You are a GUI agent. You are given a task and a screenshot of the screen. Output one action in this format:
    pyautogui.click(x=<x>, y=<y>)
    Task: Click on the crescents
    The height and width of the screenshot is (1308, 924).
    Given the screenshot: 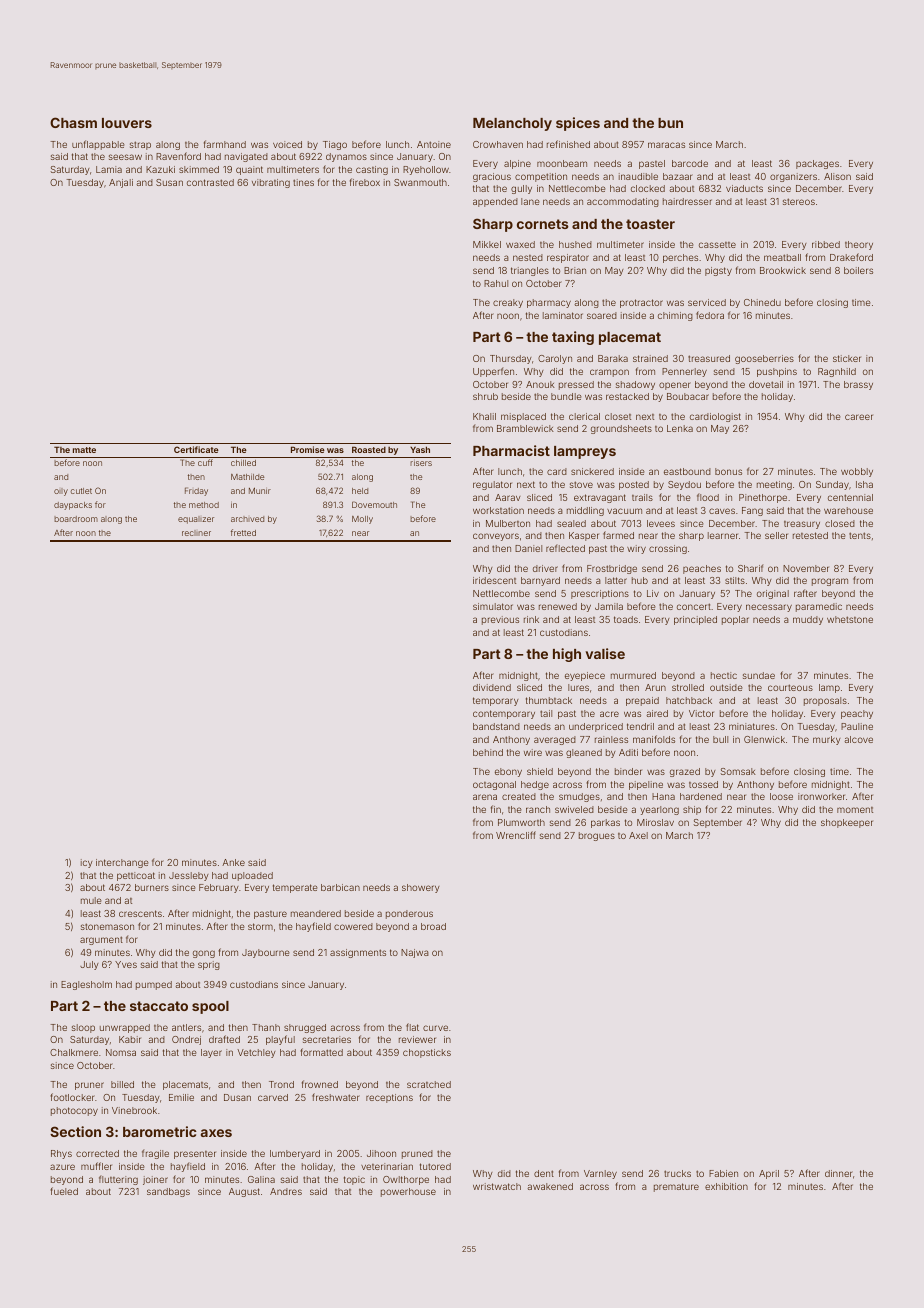 What is the action you would take?
    pyautogui.click(x=140, y=913)
